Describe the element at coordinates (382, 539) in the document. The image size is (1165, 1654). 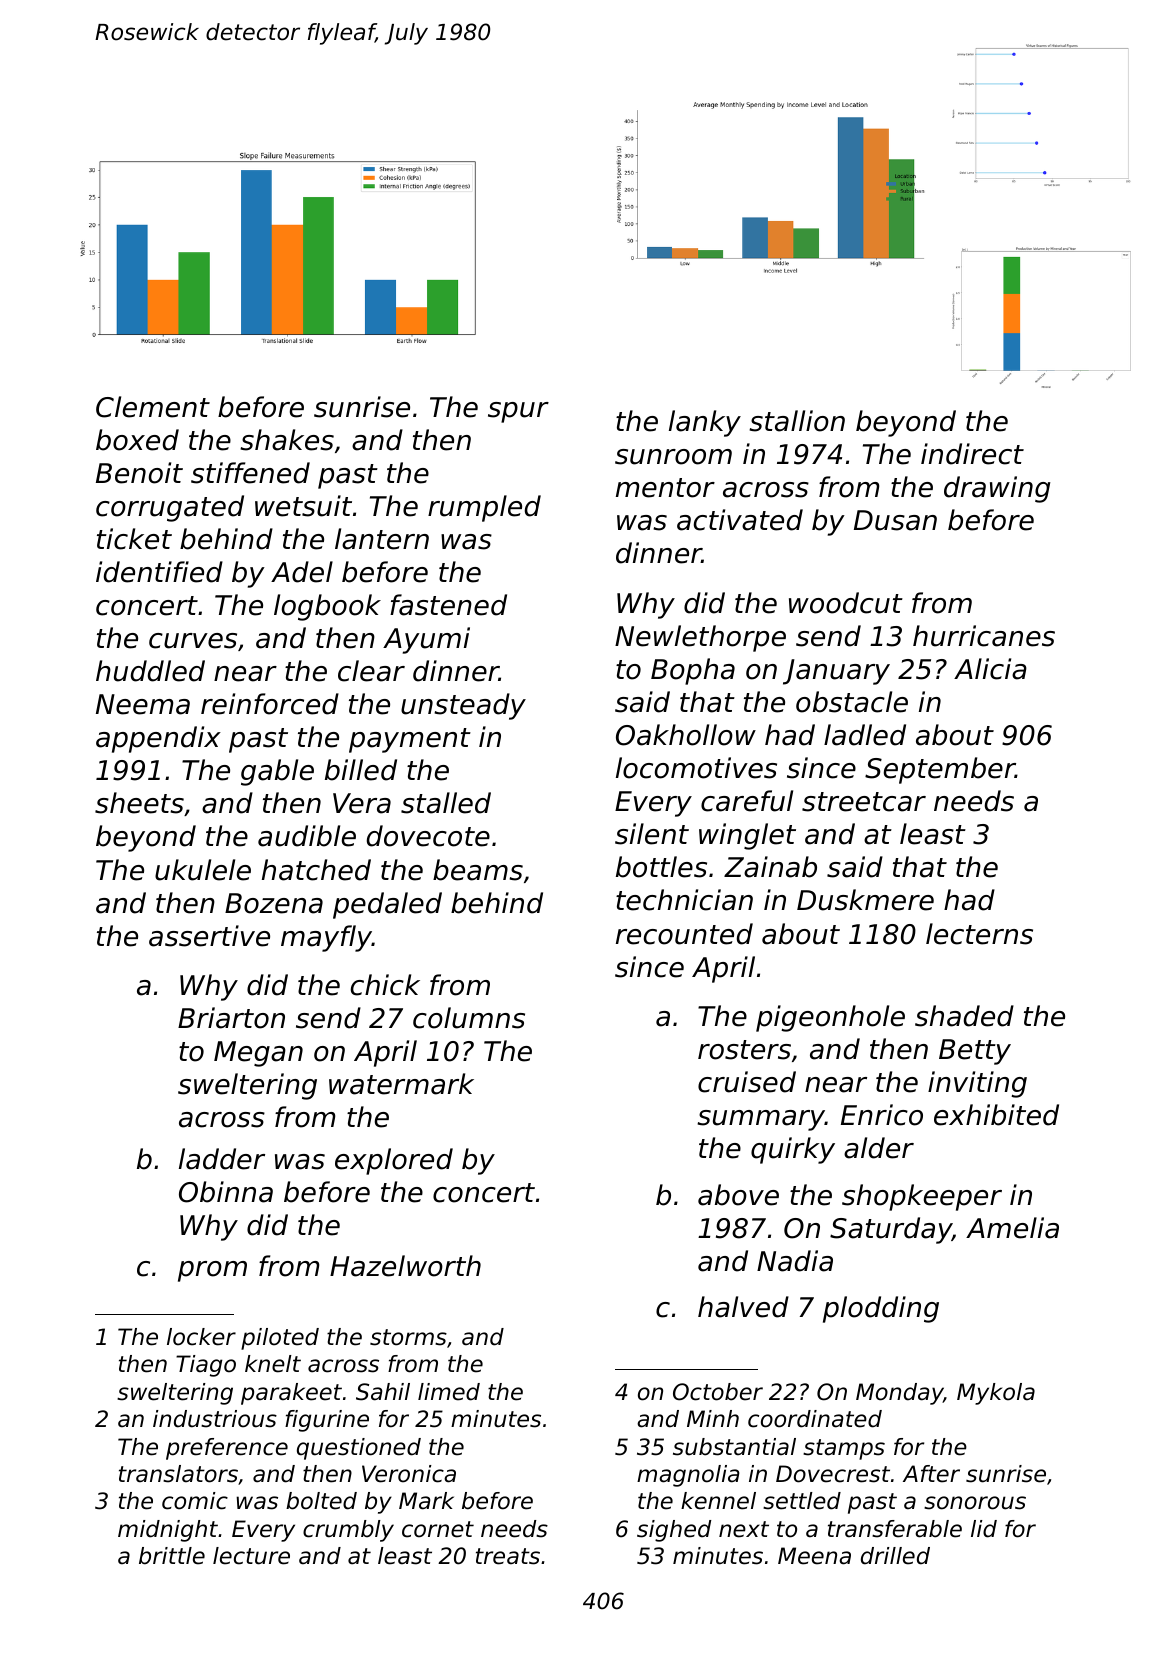
I see `lantern` at that location.
